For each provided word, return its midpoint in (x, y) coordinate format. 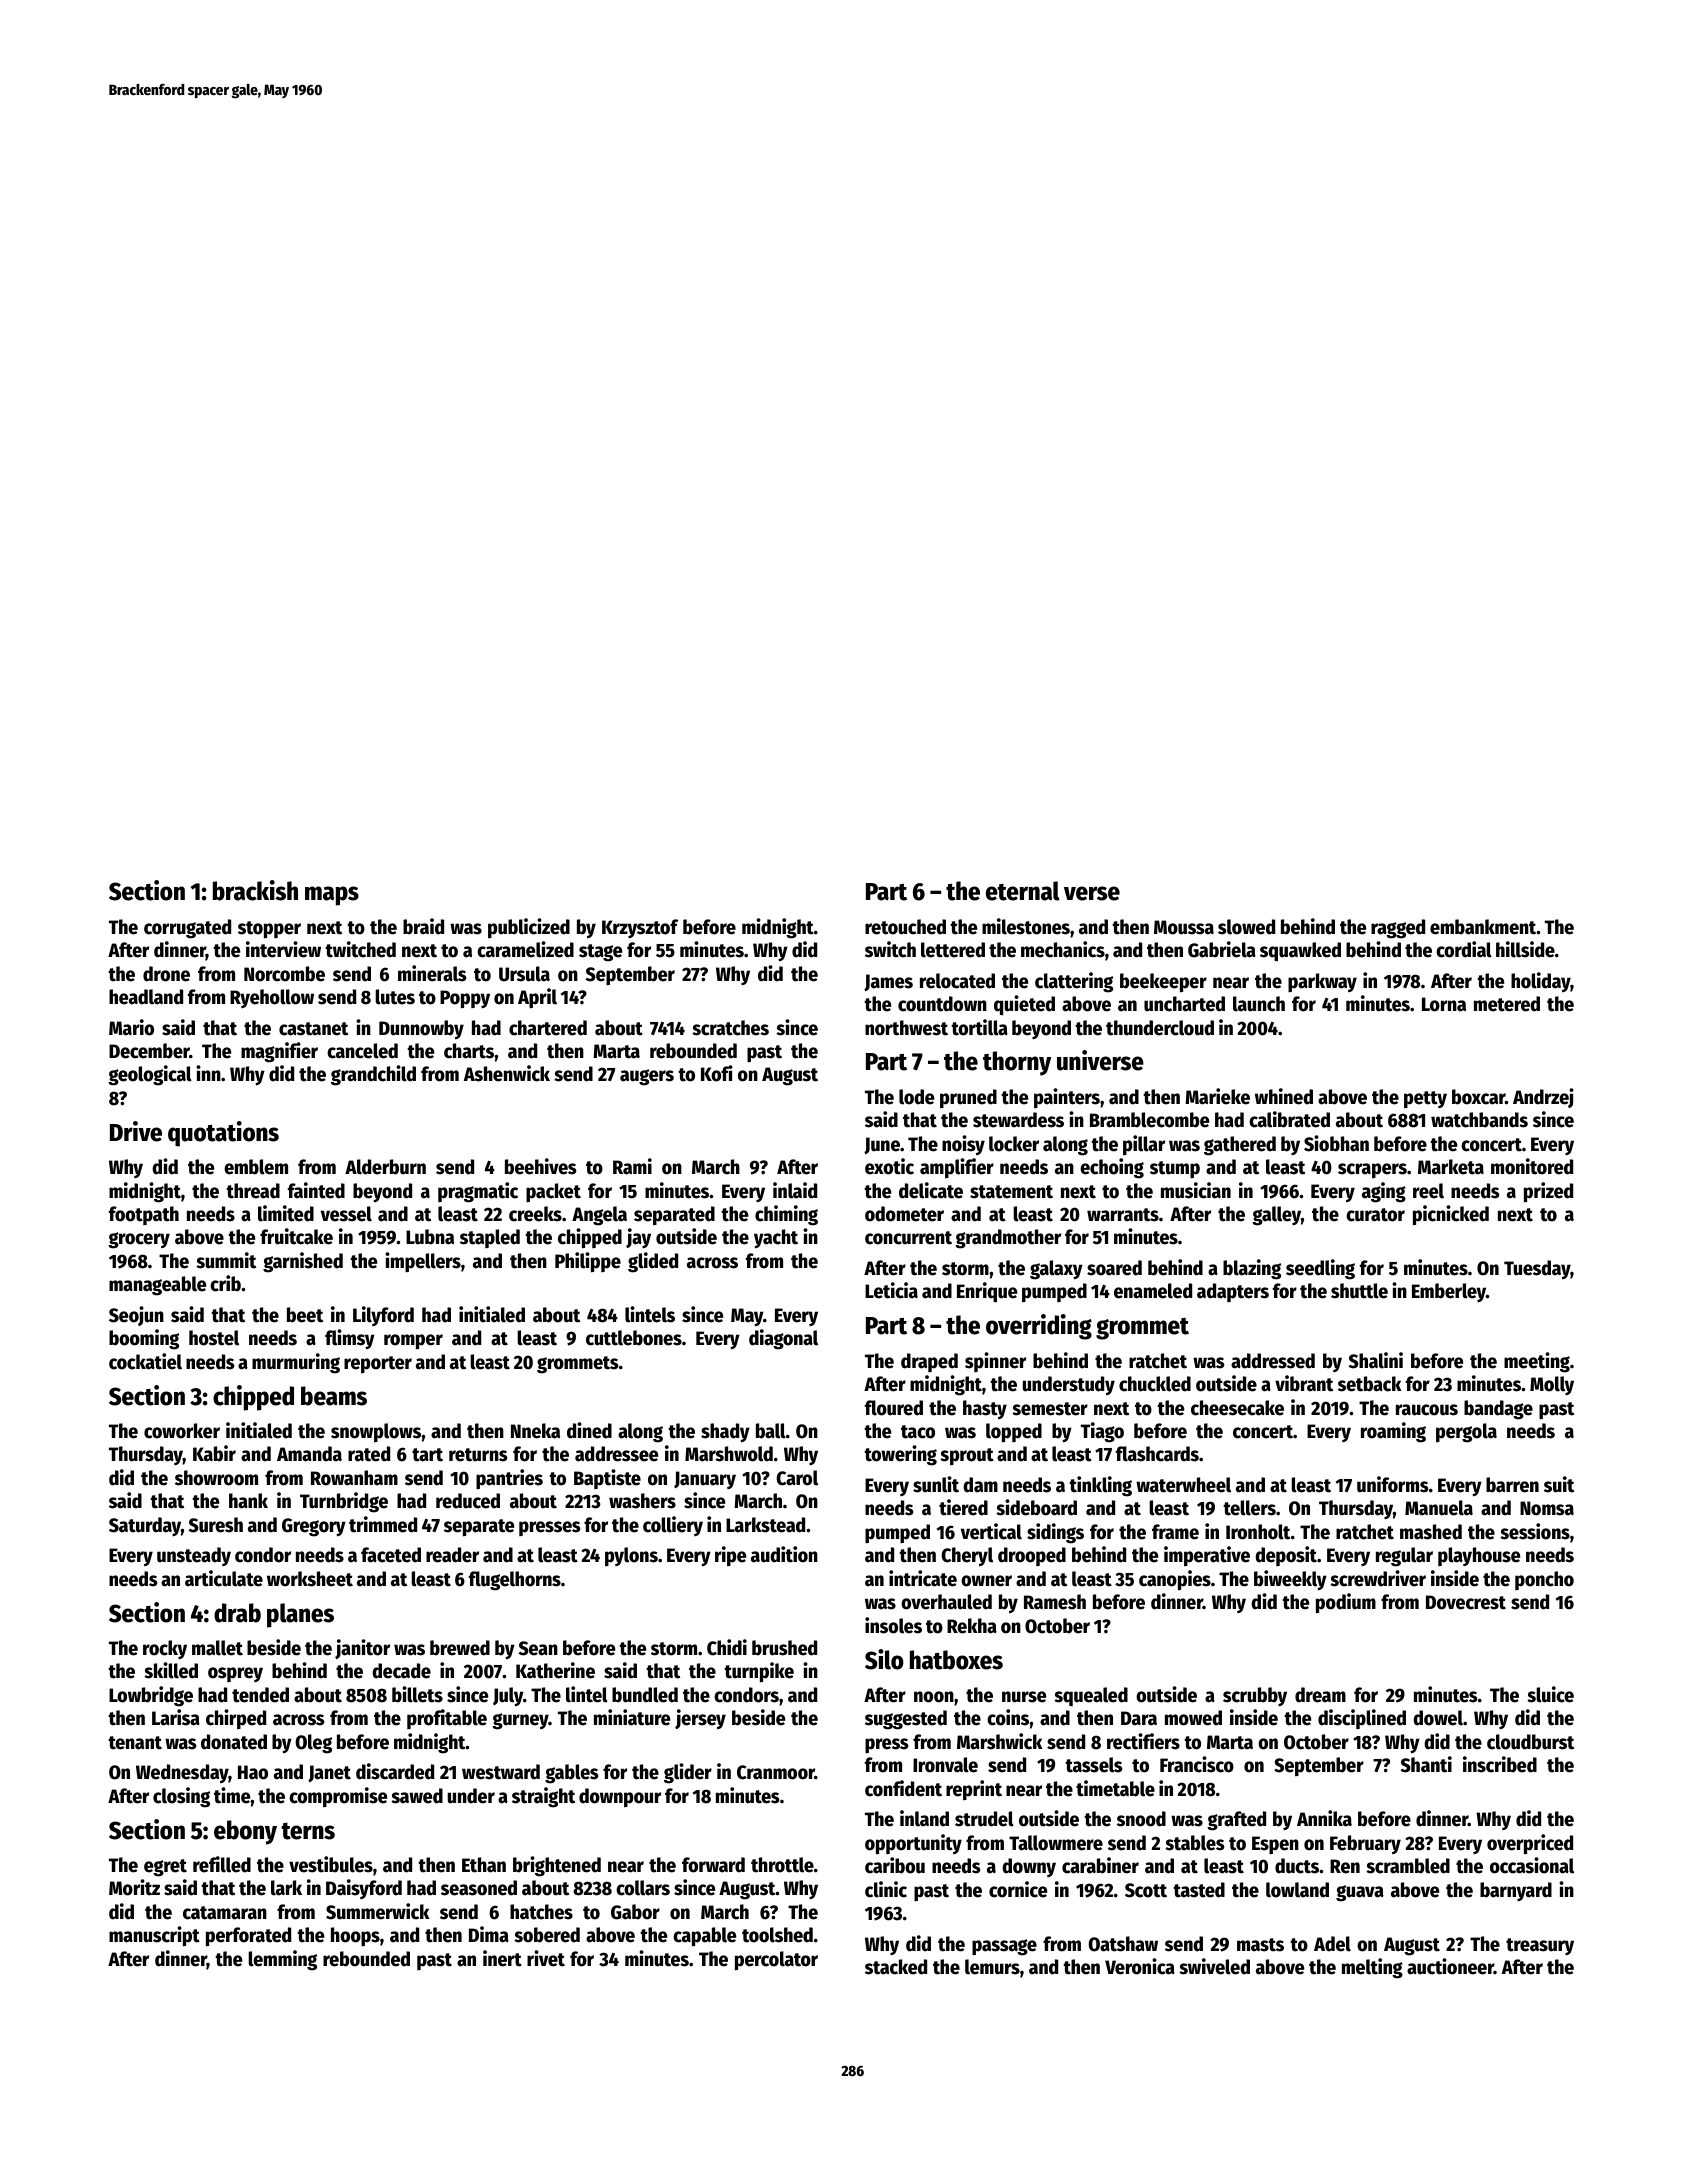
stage (600, 953)
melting (1372, 1968)
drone (166, 974)
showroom (216, 1478)
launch (1259, 1004)
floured (894, 1408)
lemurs (992, 1967)
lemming (282, 1960)
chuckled (1155, 1384)
